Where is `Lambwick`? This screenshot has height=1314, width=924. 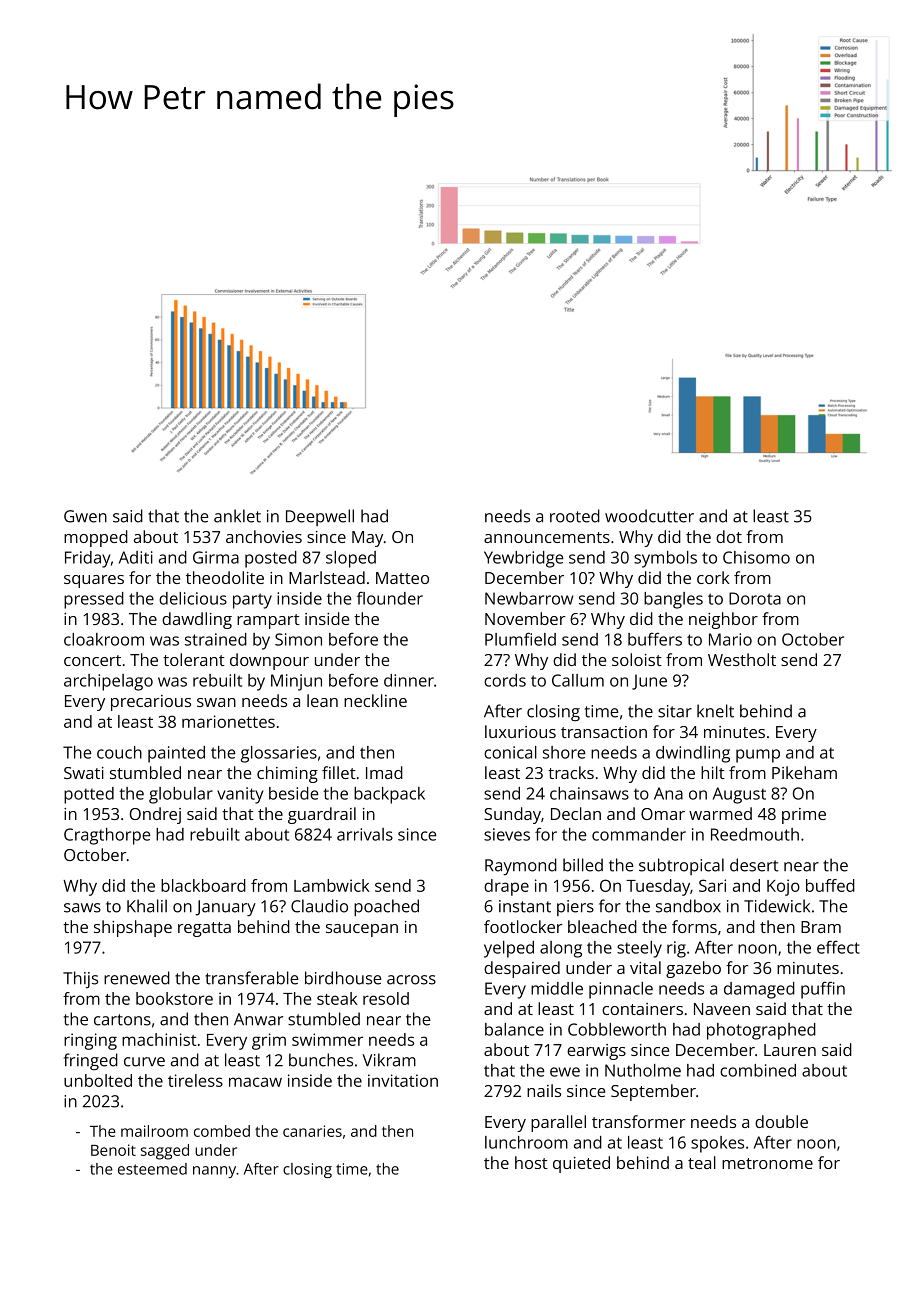
Lambwick is located at coordinates (332, 885).
